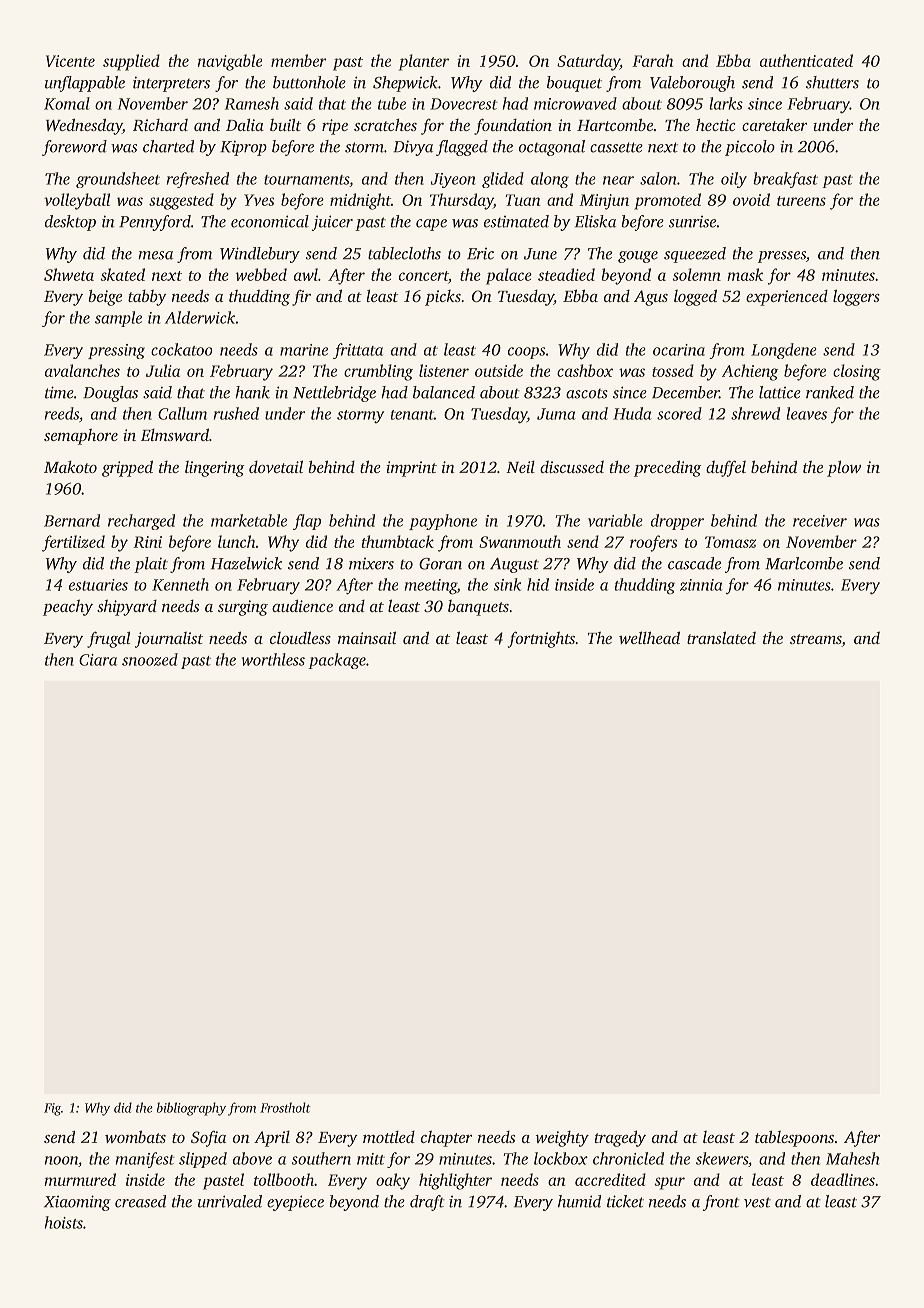 This page has height=1308, width=924. What do you see at coordinates (541, 639) in the page?
I see `fortnights` at bounding box center [541, 639].
